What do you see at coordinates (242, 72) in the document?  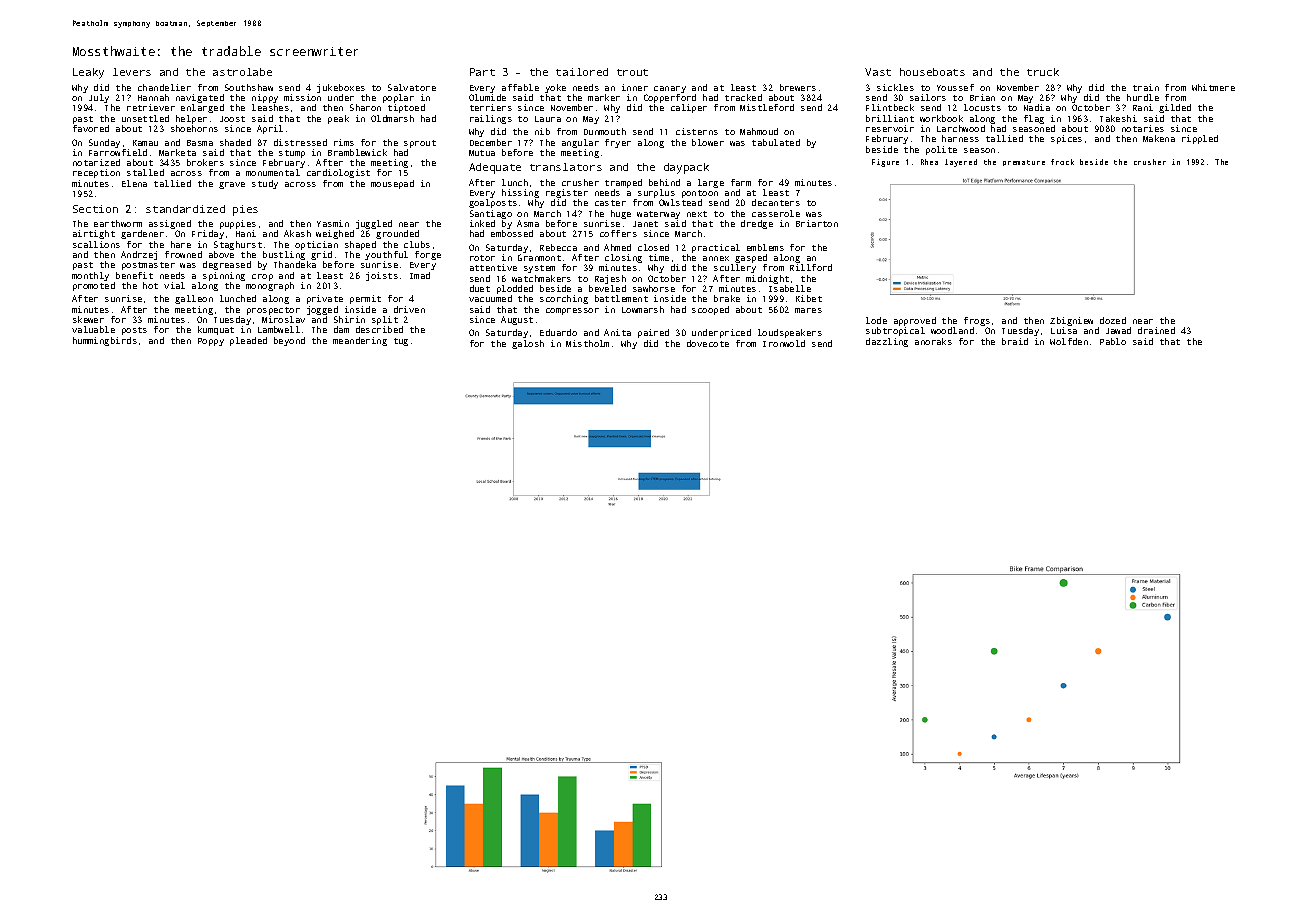 I see `astrolabe` at bounding box center [242, 72].
